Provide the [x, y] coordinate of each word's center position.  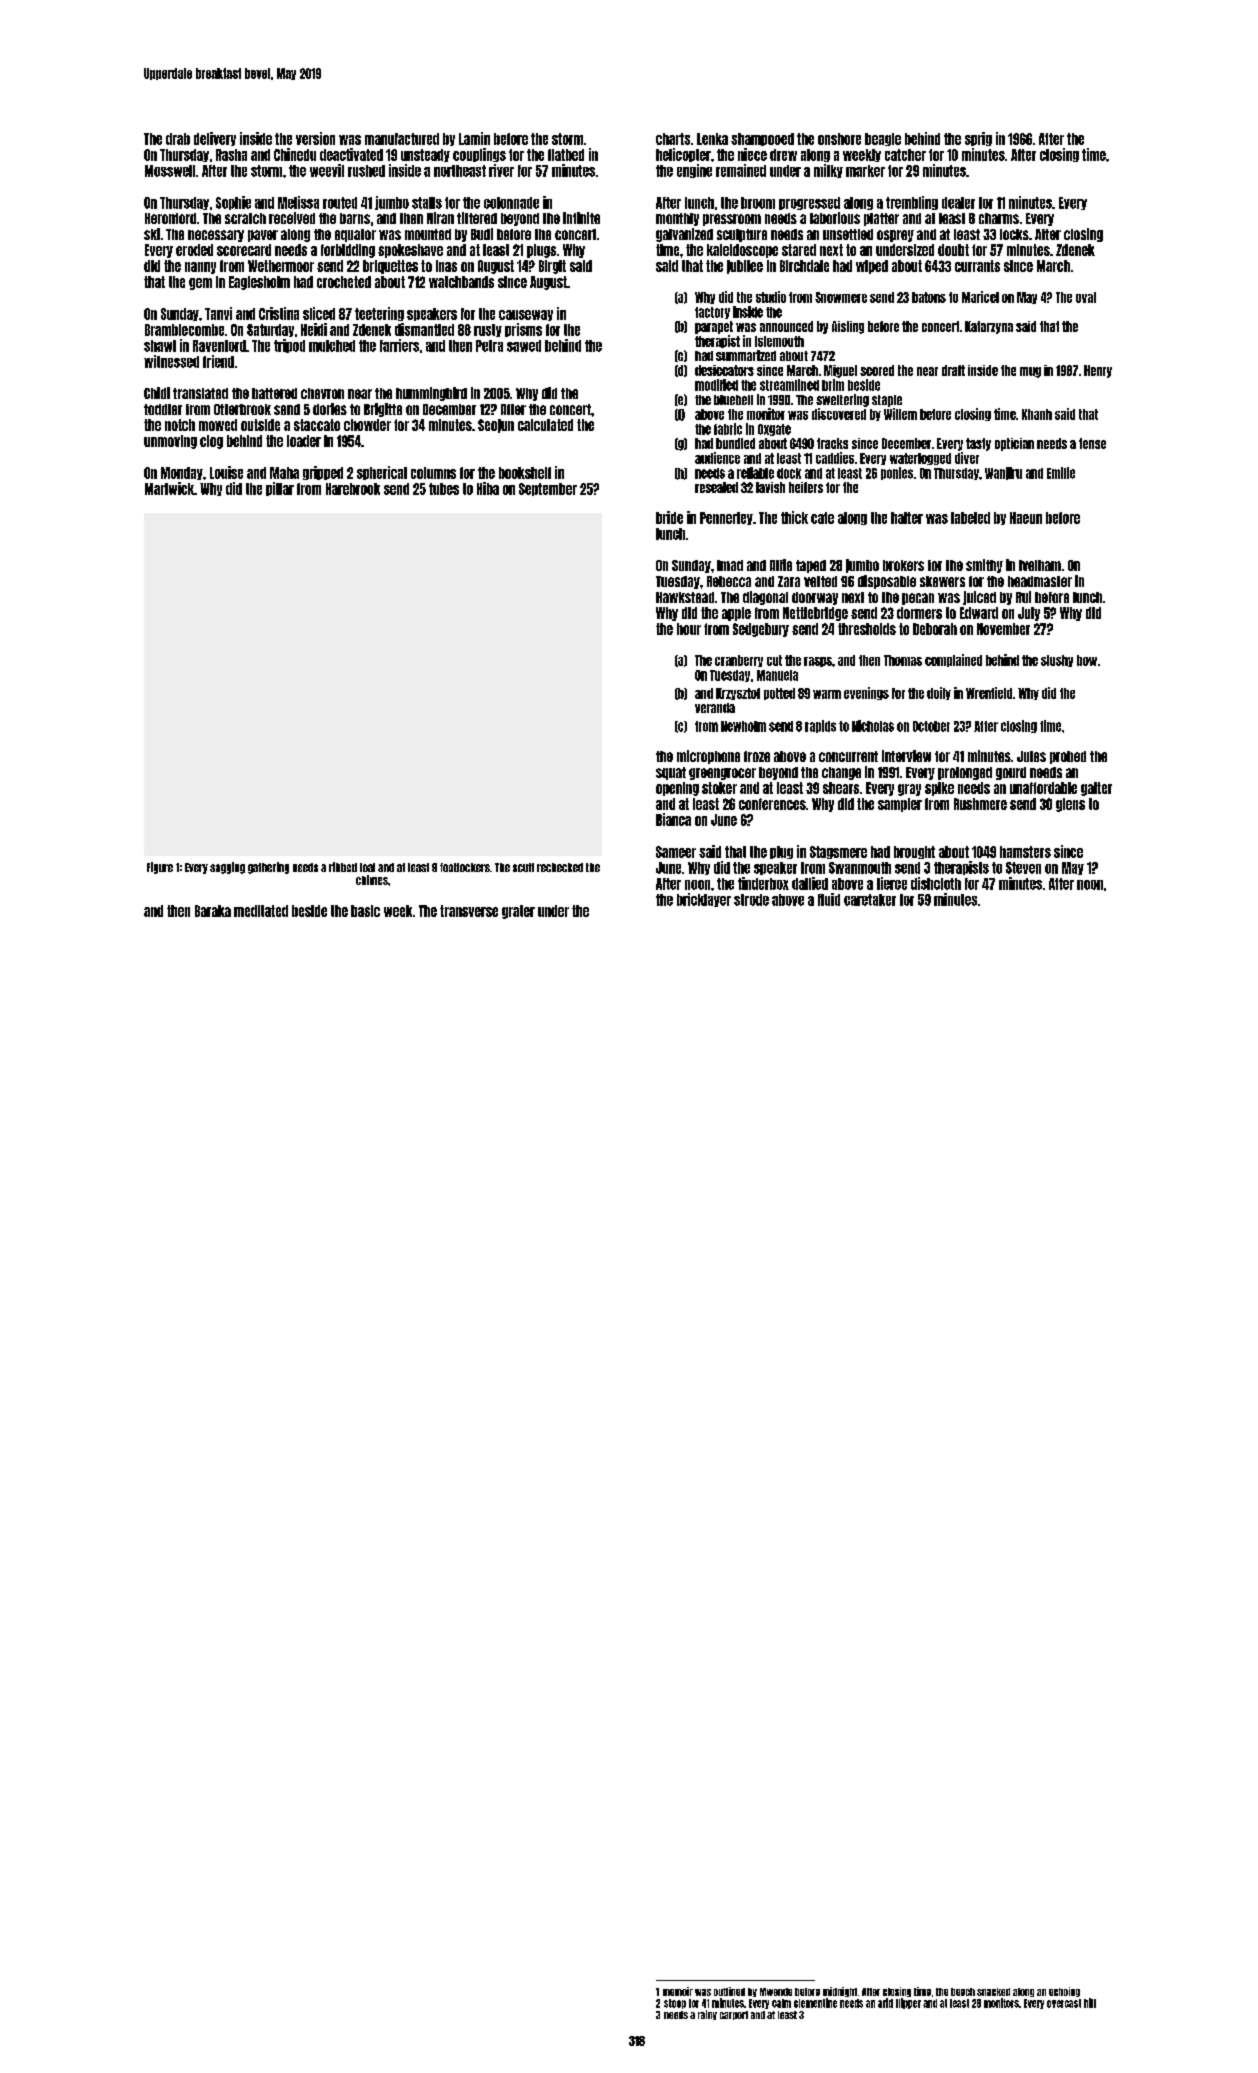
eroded [194, 250]
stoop [675, 2004]
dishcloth [936, 883]
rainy [707, 2015]
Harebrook [353, 489]
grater [518, 912]
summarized [746, 355]
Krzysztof [738, 694]
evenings [866, 693]
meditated [261, 911]
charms [999, 218]
